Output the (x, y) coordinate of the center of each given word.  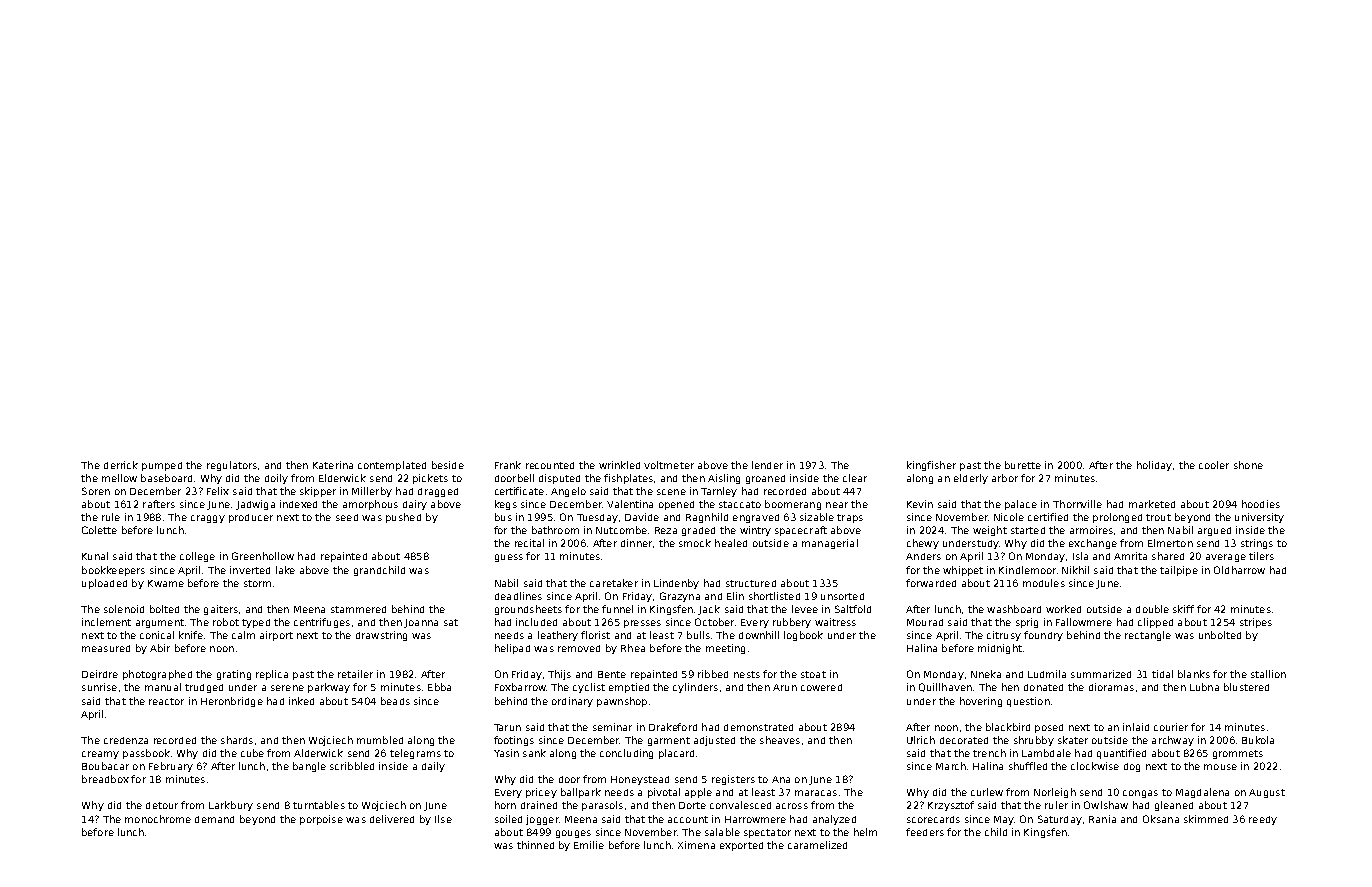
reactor (166, 701)
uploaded (104, 584)
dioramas (1111, 687)
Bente (612, 674)
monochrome (158, 819)
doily (276, 479)
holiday (1154, 466)
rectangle (1148, 636)
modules (1044, 583)
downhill (759, 635)
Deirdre (100, 674)
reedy (1263, 820)
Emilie (589, 845)
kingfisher (931, 466)
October (714, 622)
